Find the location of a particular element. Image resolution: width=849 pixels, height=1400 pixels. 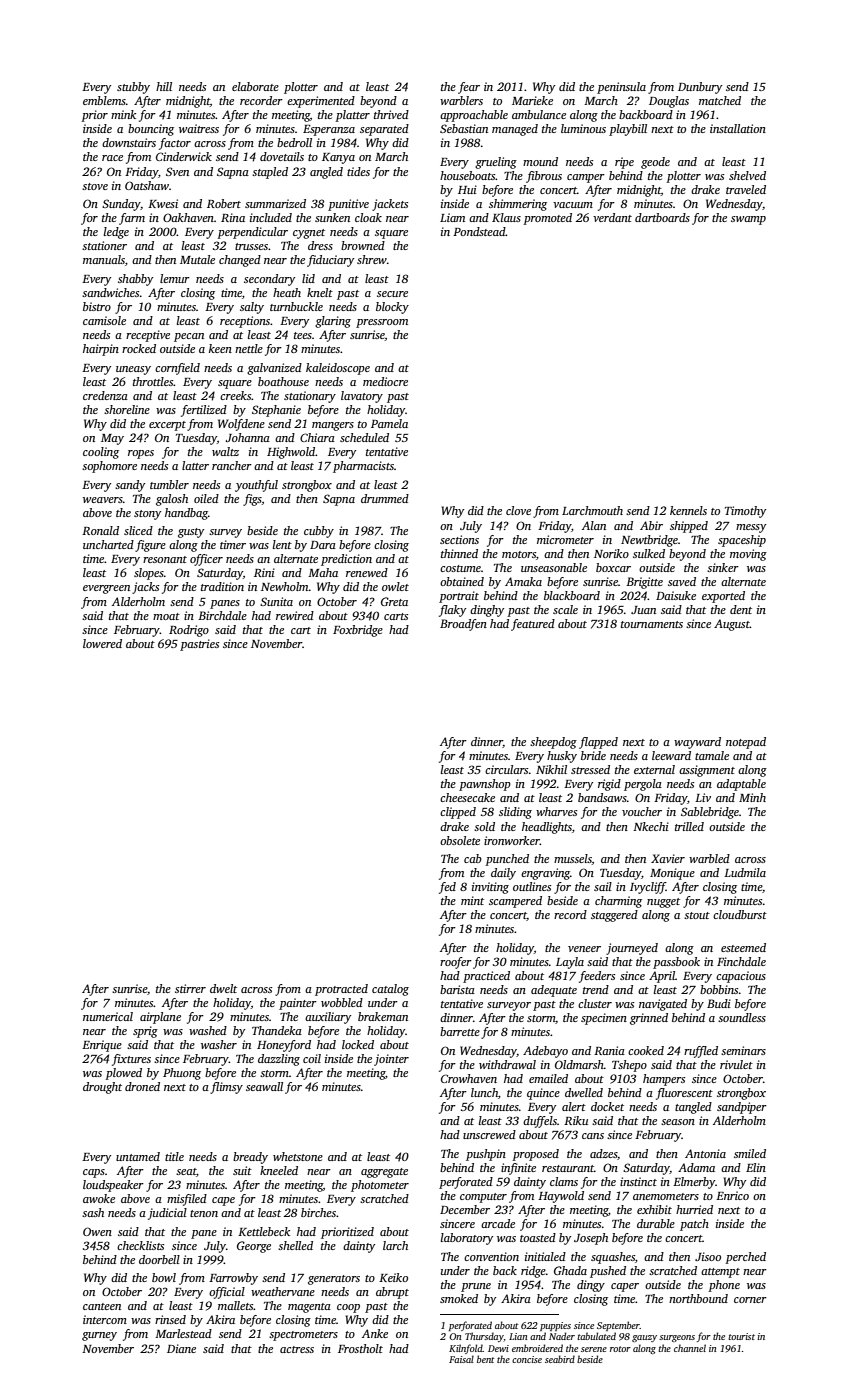

jointer is located at coordinates (391, 1060).
